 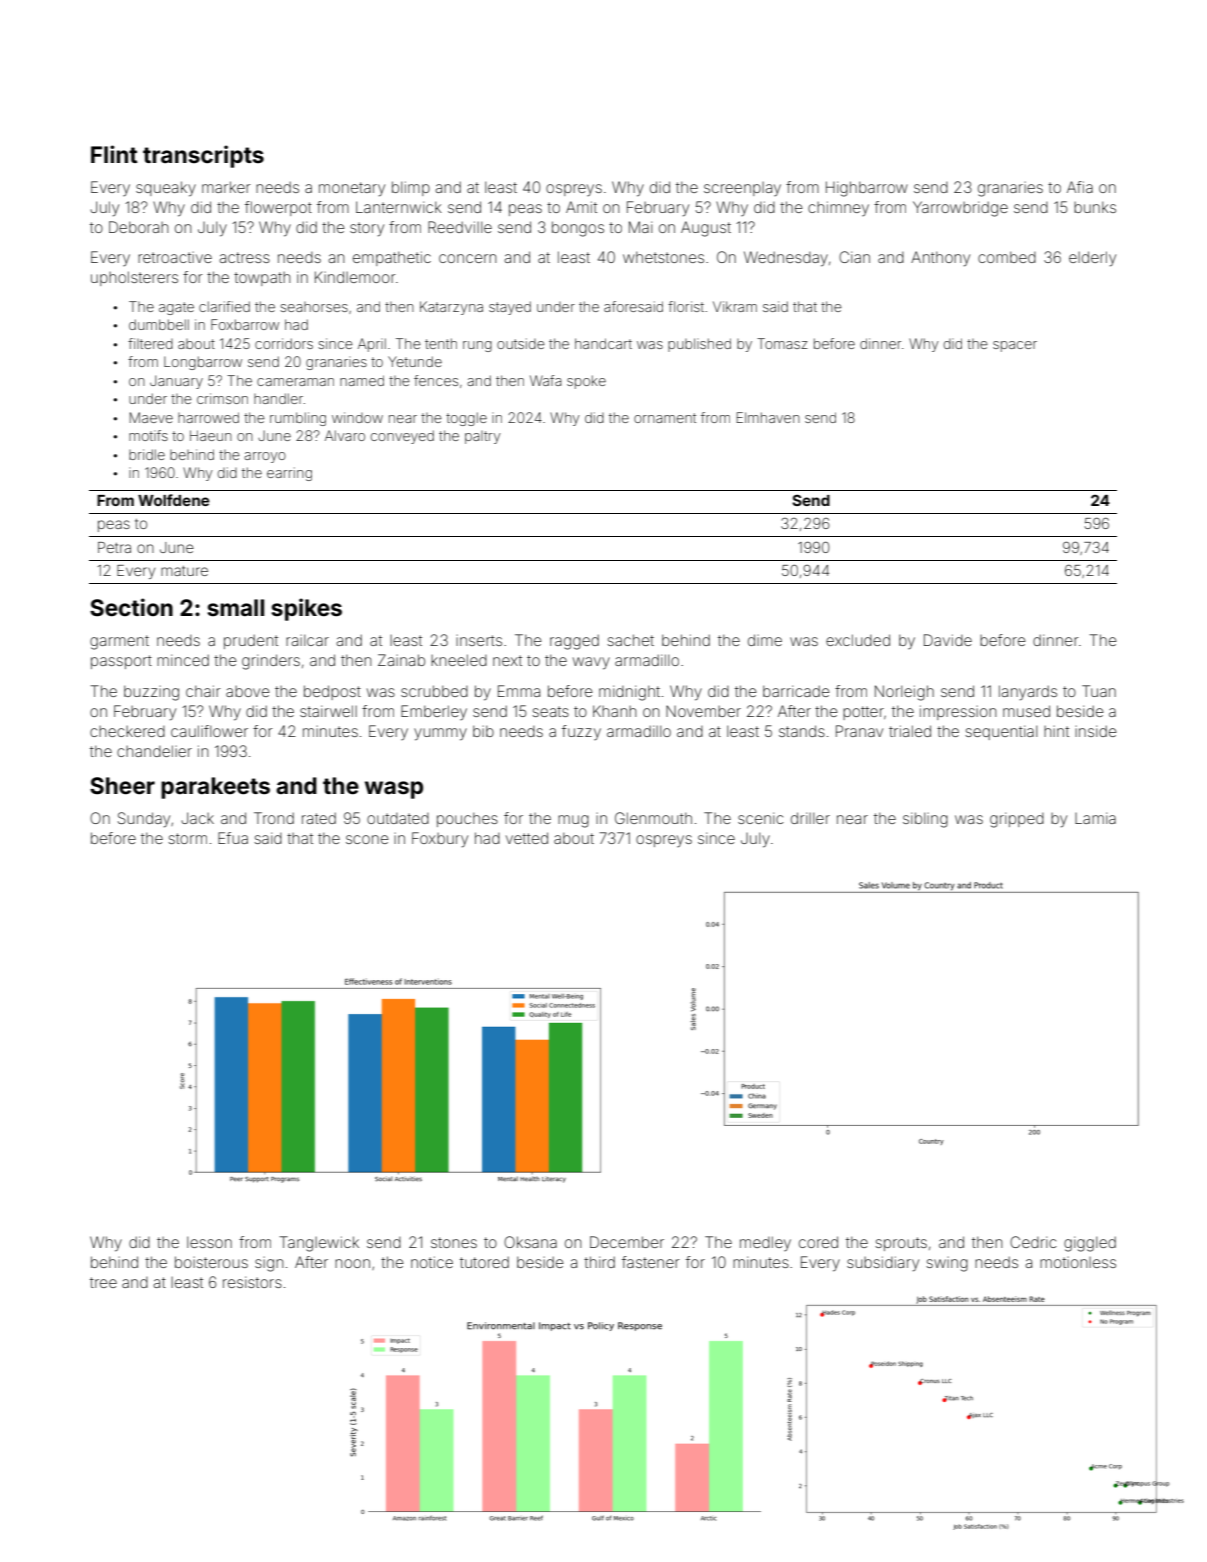 What do you see at coordinates (209, 1242) in the screenshot?
I see `lesson` at bounding box center [209, 1242].
